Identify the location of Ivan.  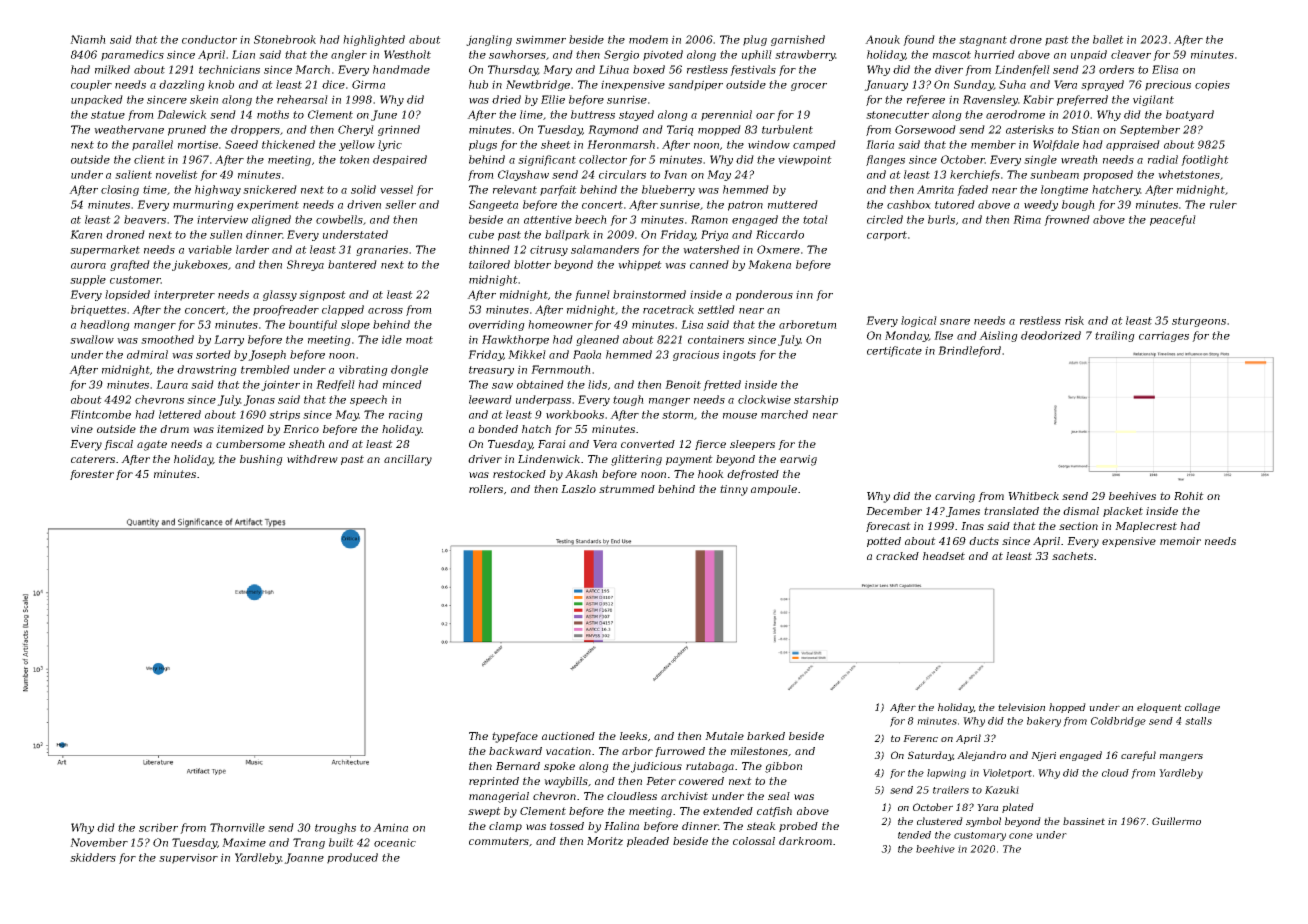
(675, 174).
